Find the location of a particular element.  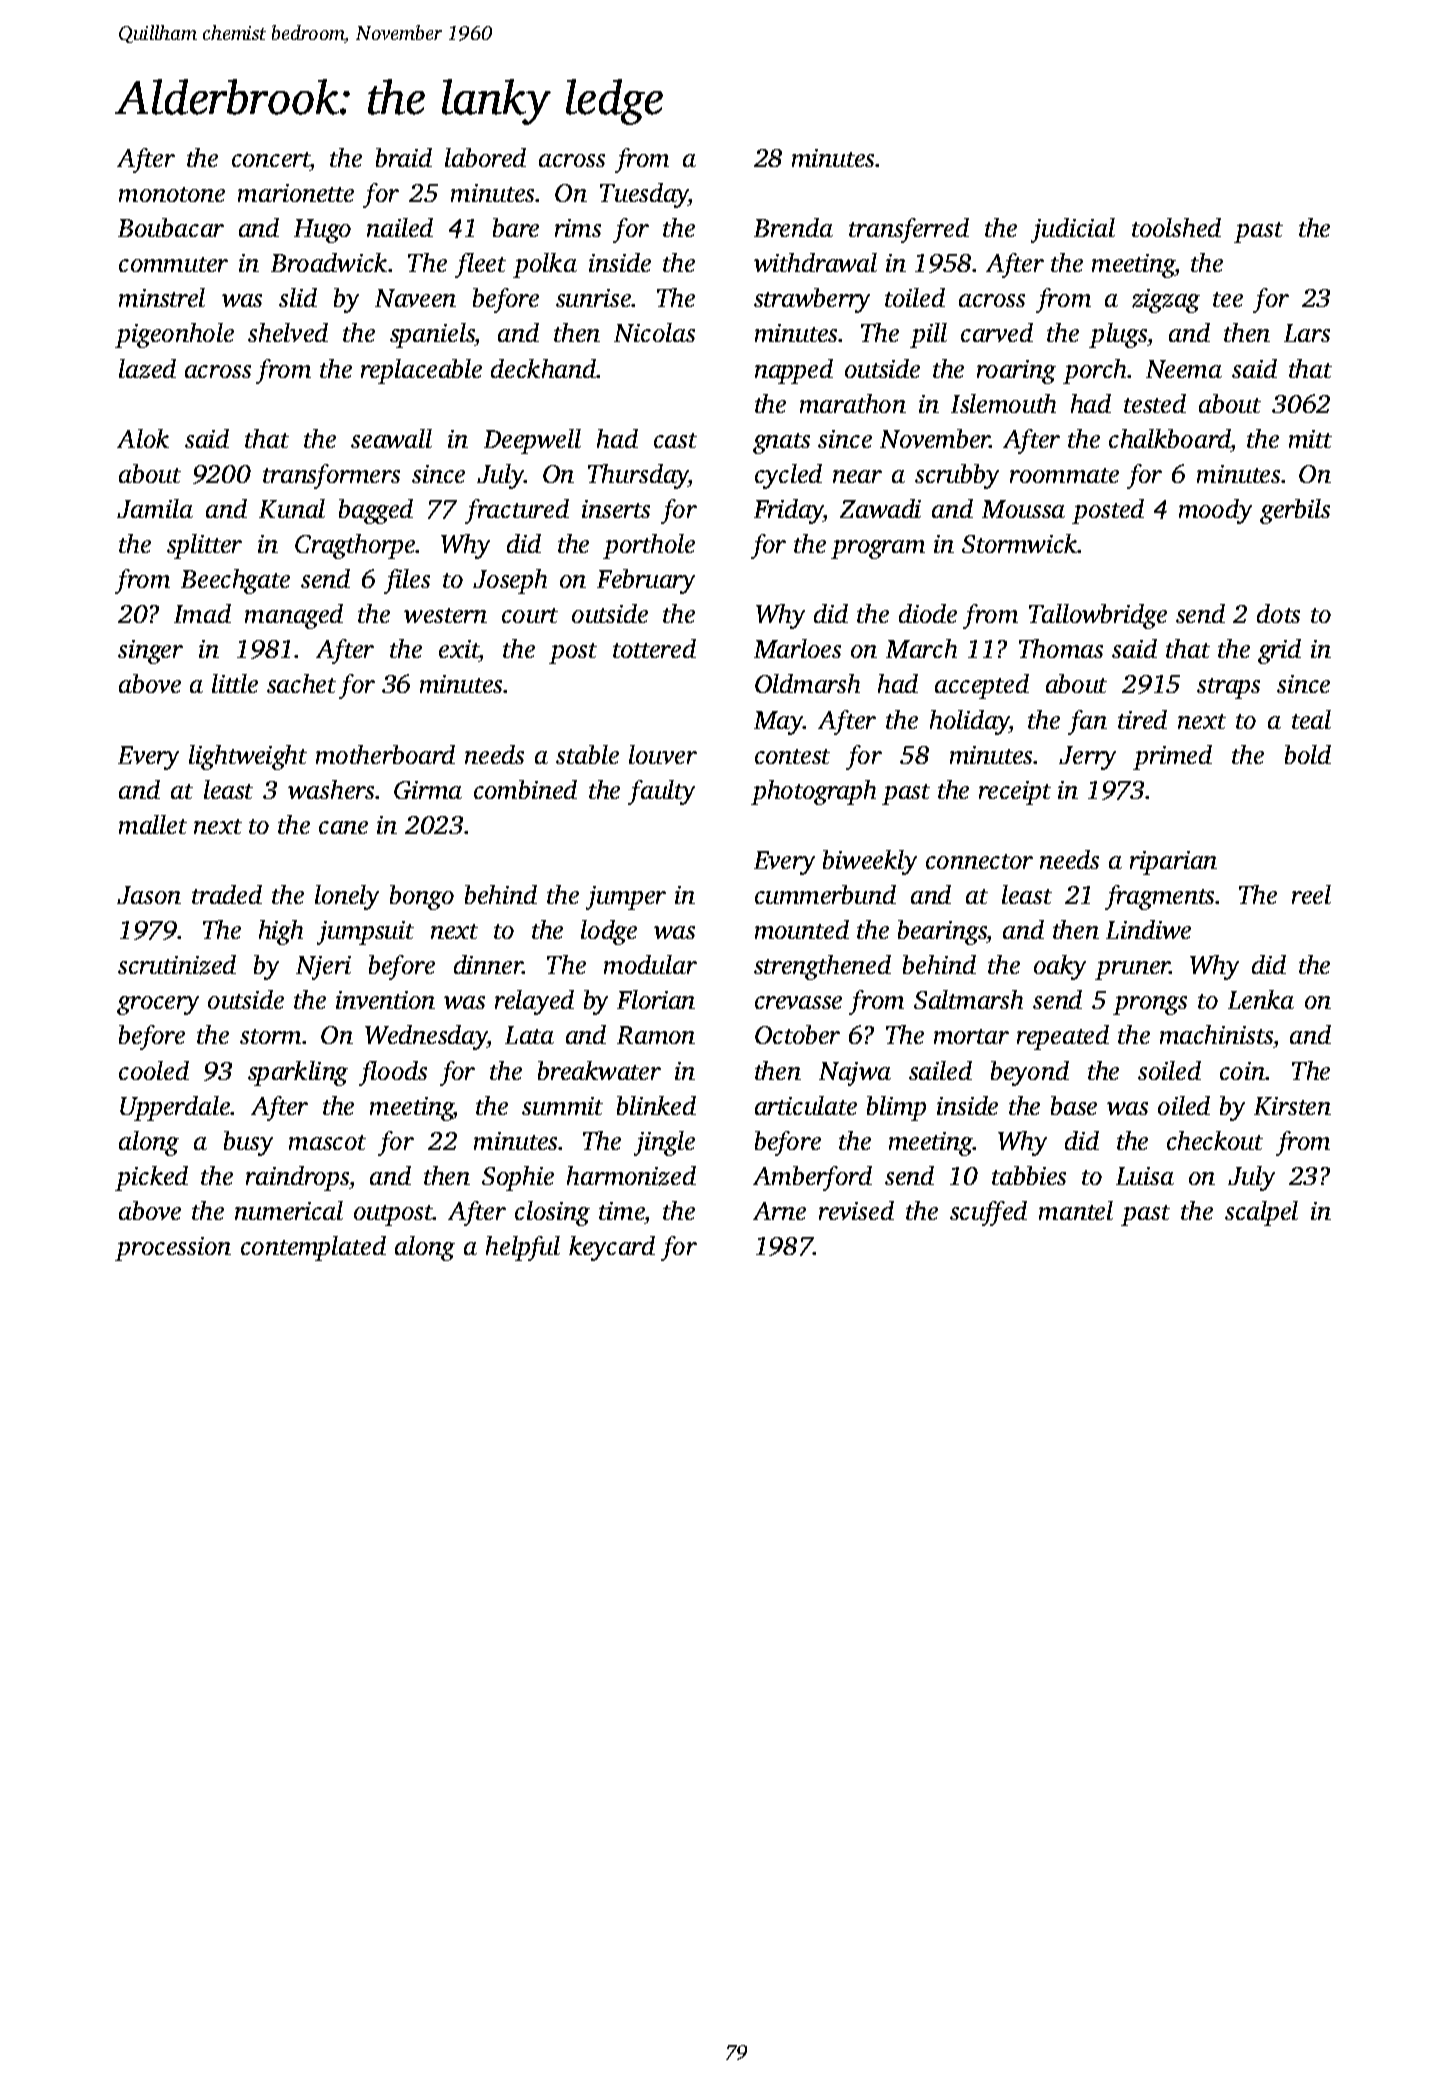

keycard is located at coordinates (612, 1248).
